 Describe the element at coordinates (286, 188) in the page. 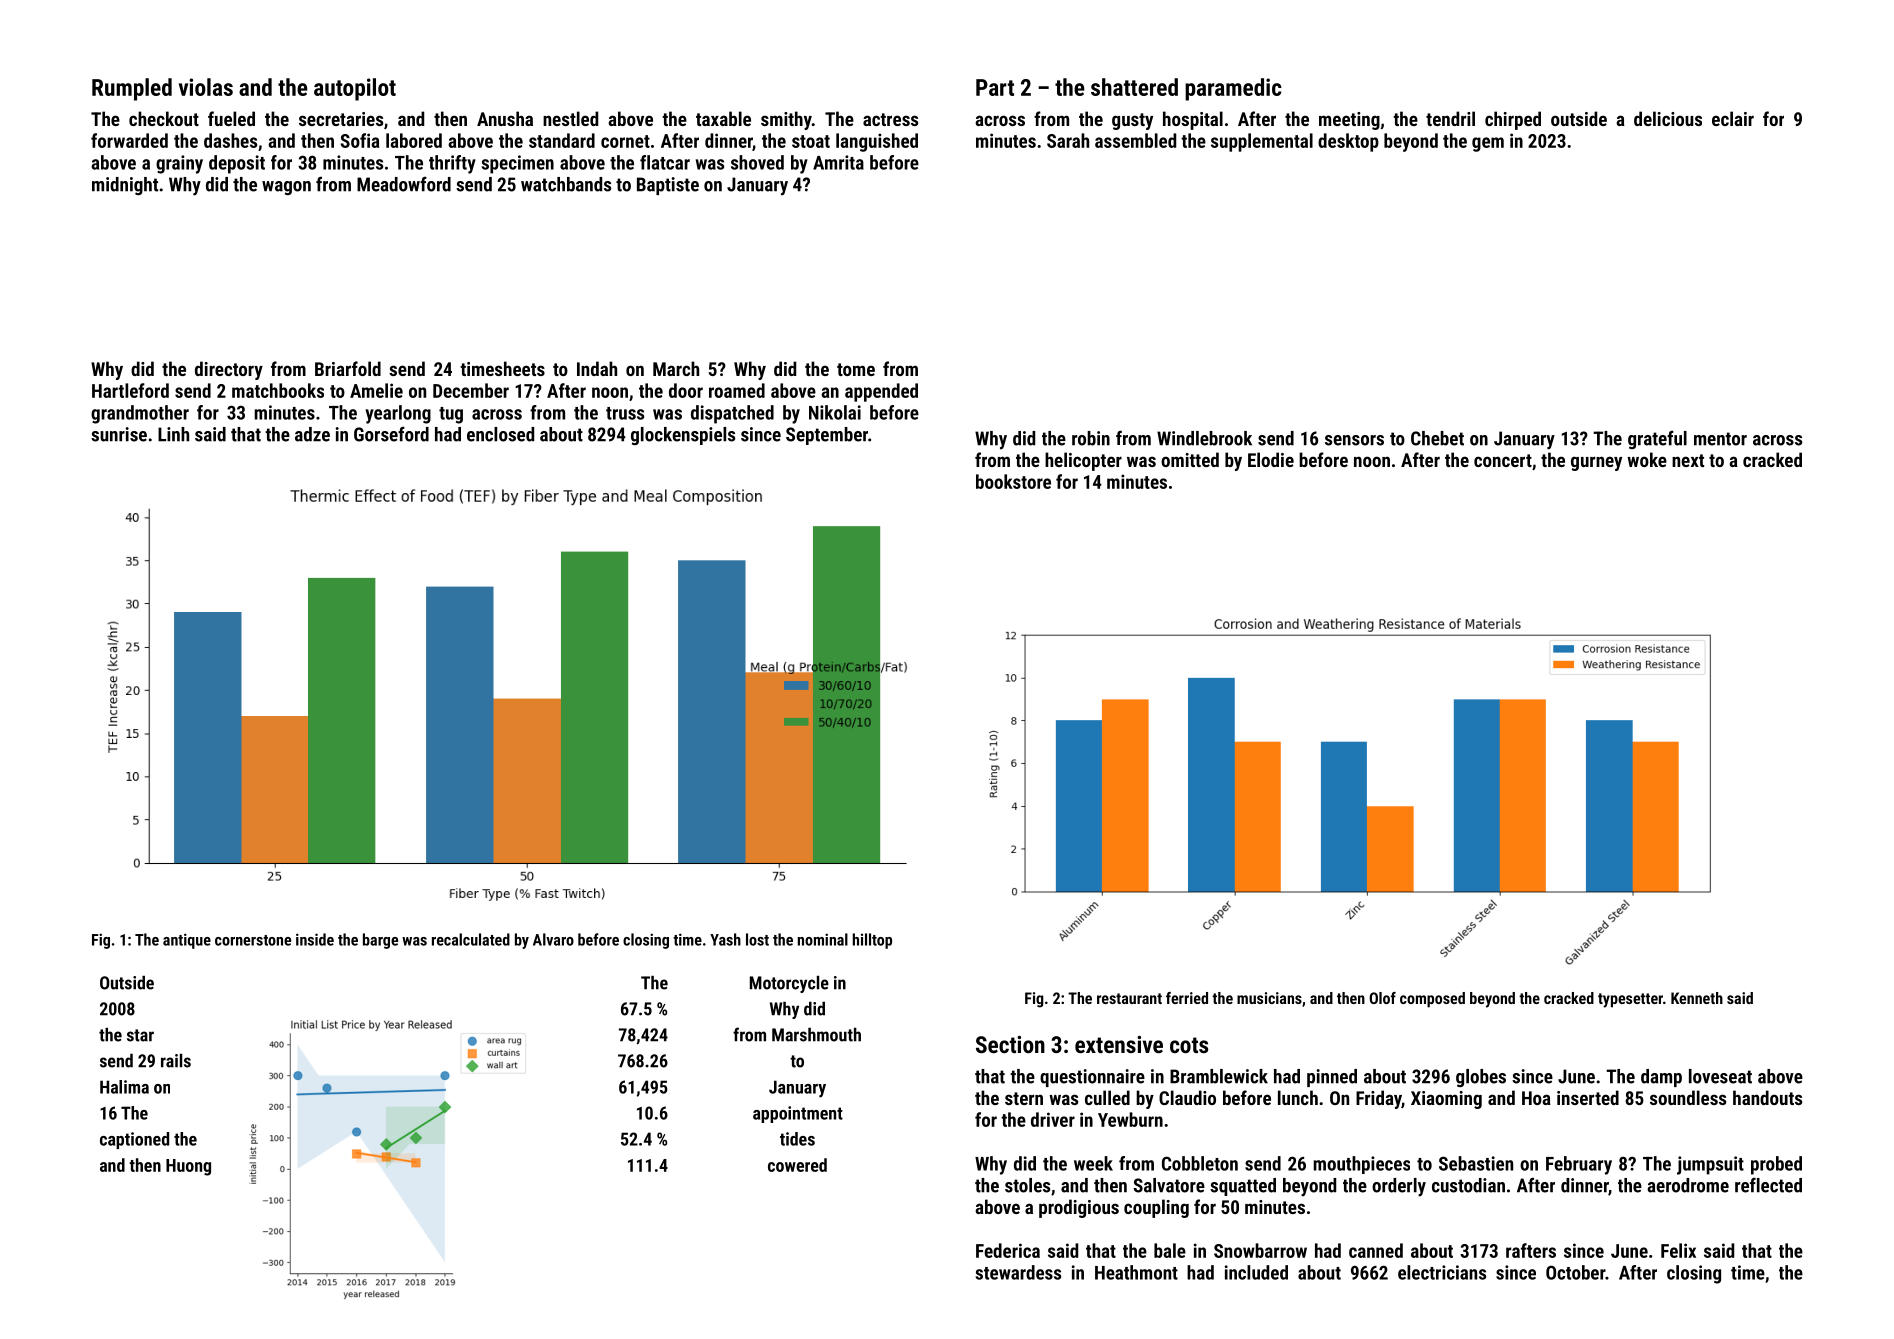

I see `wagon` at that location.
